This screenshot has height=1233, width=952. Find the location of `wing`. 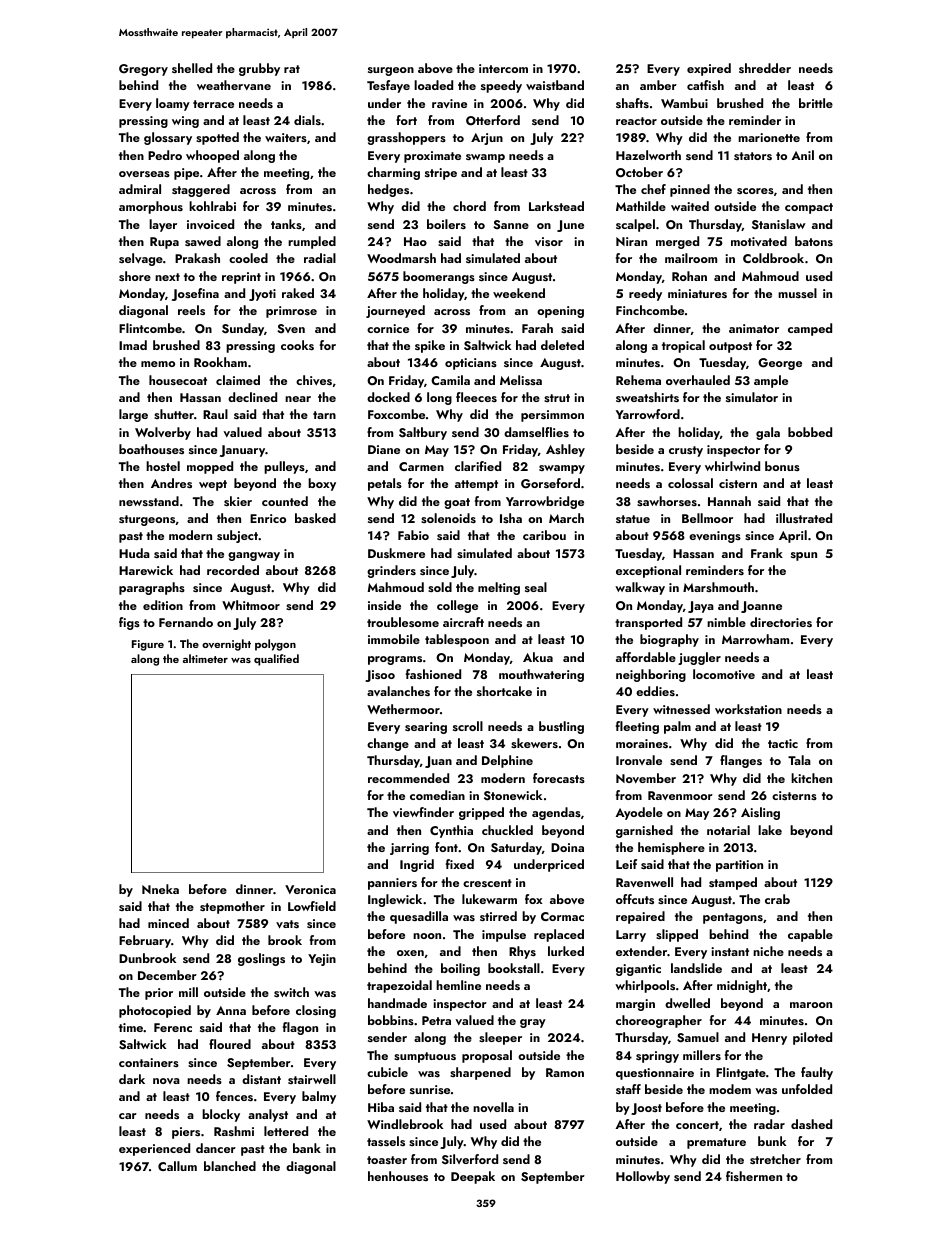

wing is located at coordinates (185, 122).
